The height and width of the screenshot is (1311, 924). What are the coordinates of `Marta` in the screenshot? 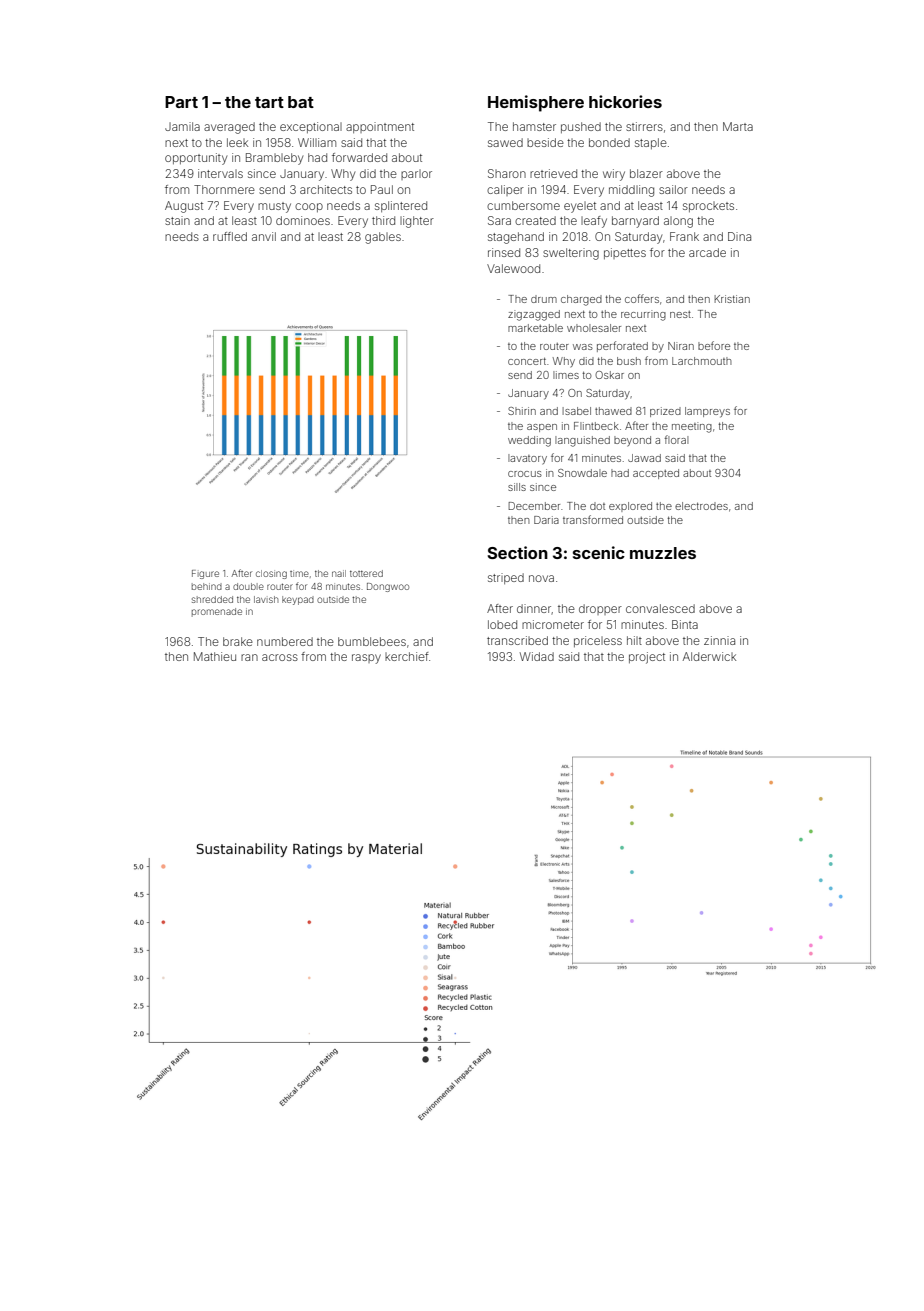 It's located at (738, 126).
